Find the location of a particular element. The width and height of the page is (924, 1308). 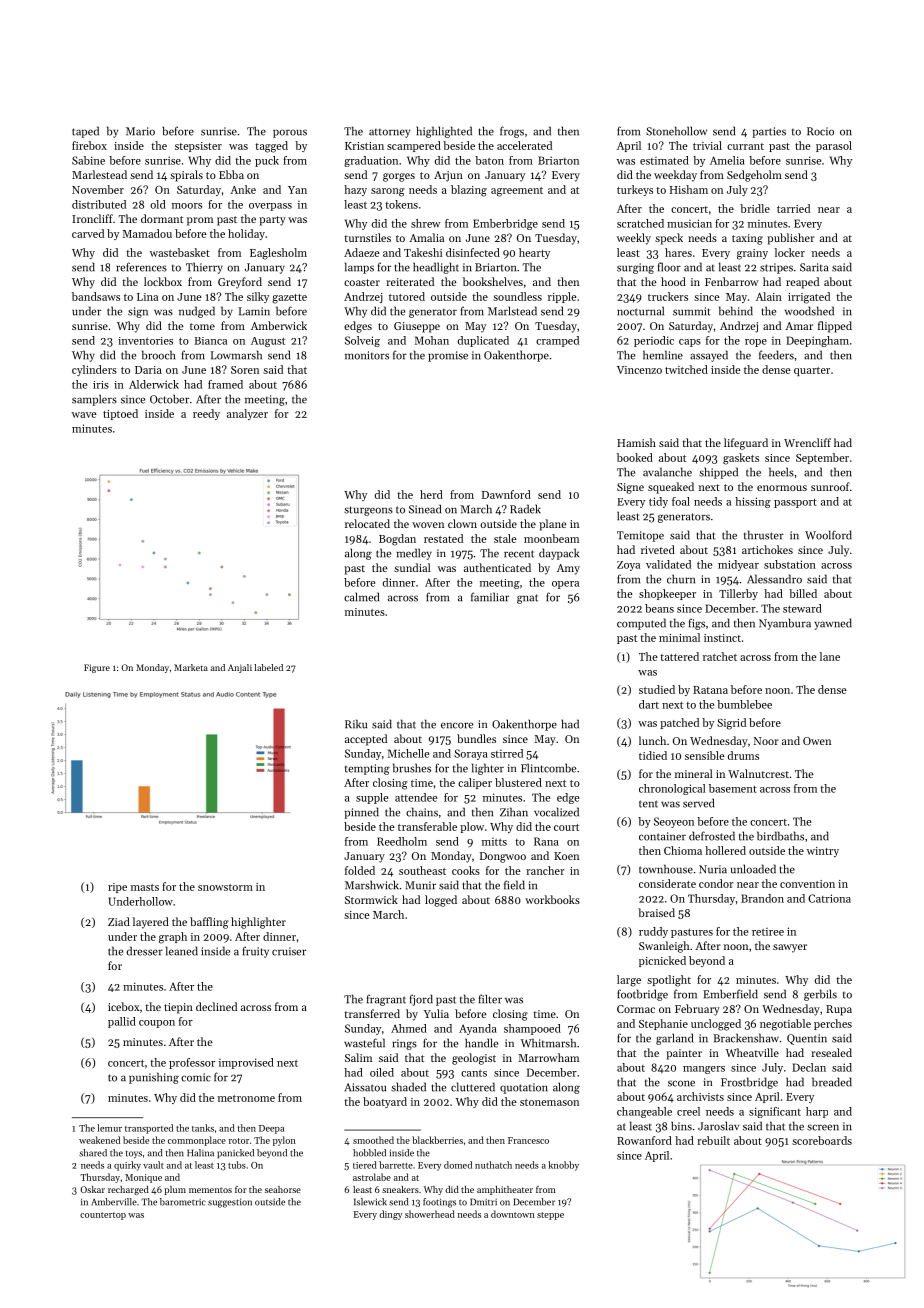

encore is located at coordinates (457, 725).
